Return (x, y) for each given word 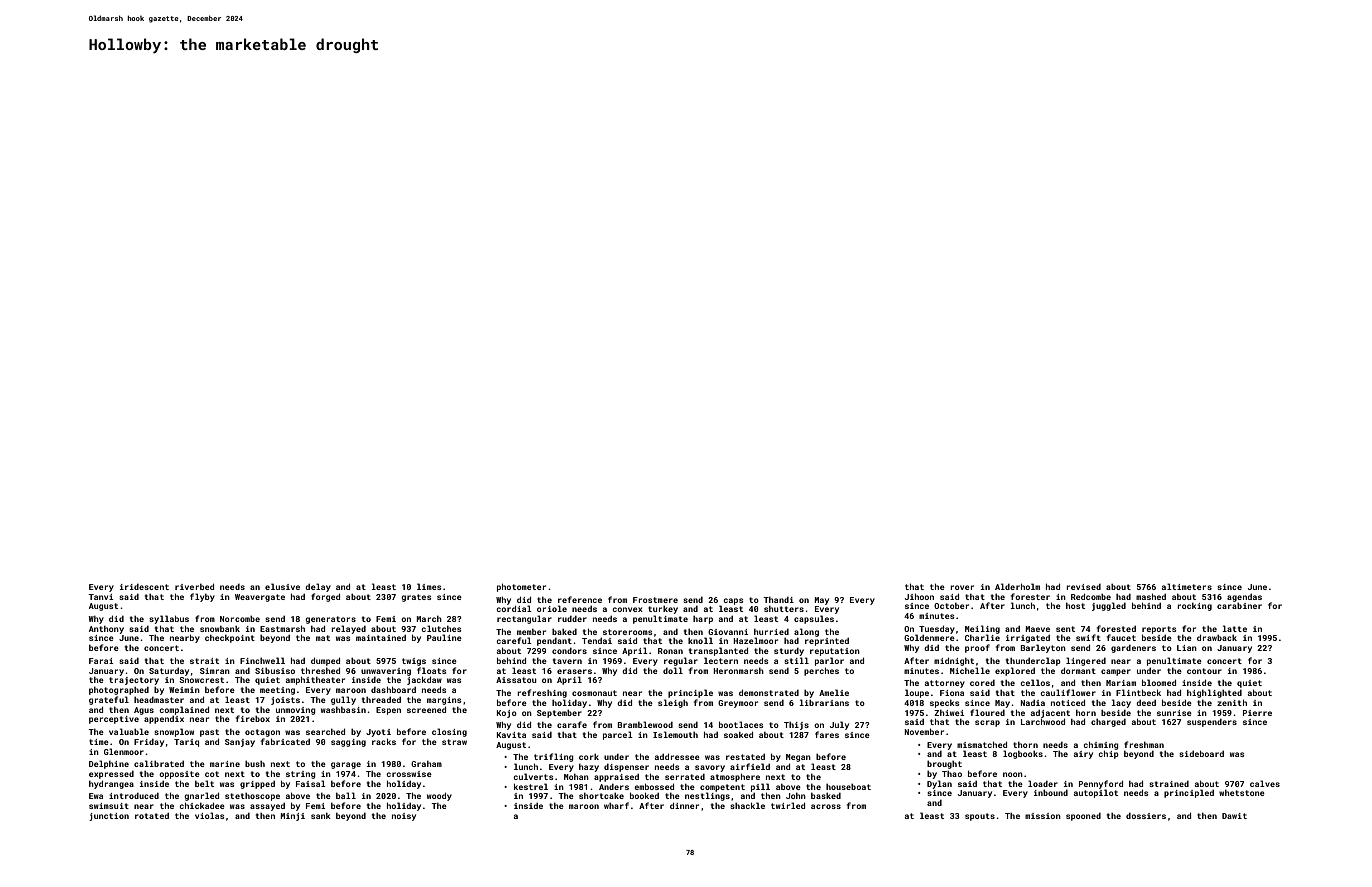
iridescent (144, 587)
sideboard (1201, 753)
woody (439, 796)
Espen (388, 711)
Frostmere (655, 600)
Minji (292, 817)
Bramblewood (645, 724)
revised (1083, 587)
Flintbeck (1138, 692)
